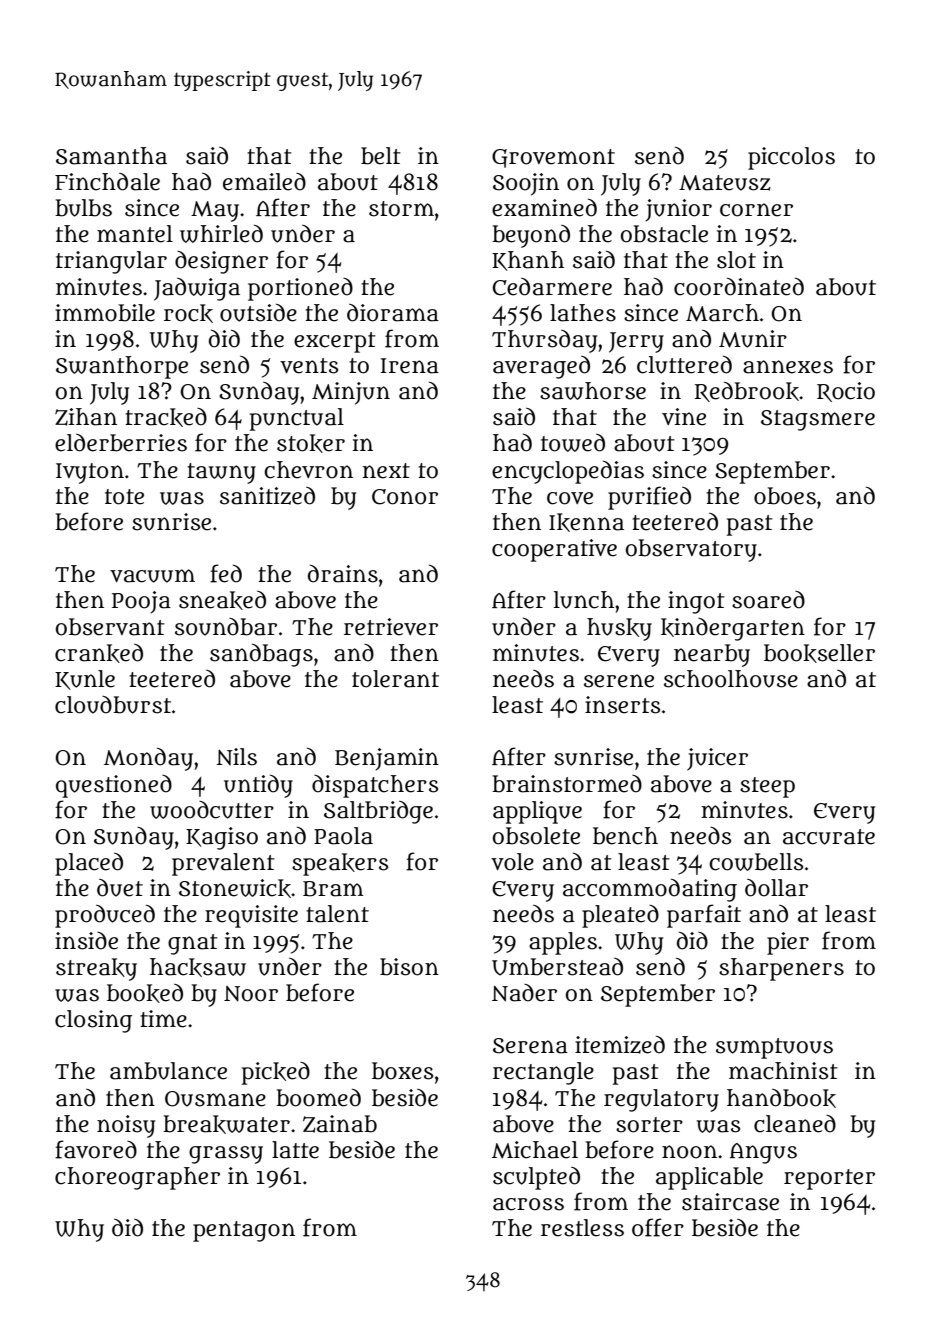 The height and width of the screenshot is (1321, 931). I want to click on sumptuous, so click(774, 1048).
